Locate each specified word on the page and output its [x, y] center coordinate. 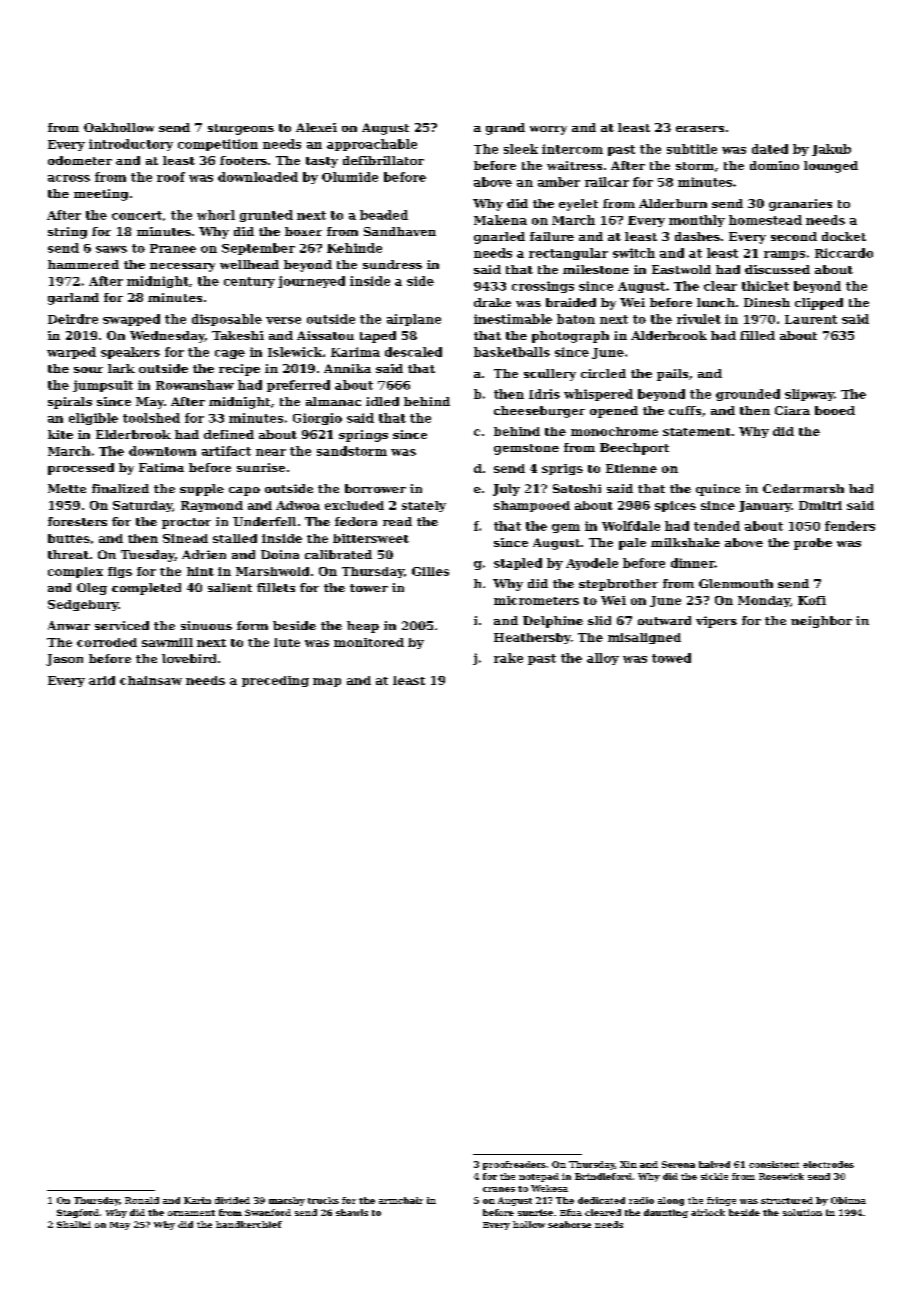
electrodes [828, 1164]
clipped [819, 304]
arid [102, 680]
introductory [131, 145]
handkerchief [249, 1224]
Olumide [350, 177]
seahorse [569, 1224]
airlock [708, 1212]
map [327, 682]
